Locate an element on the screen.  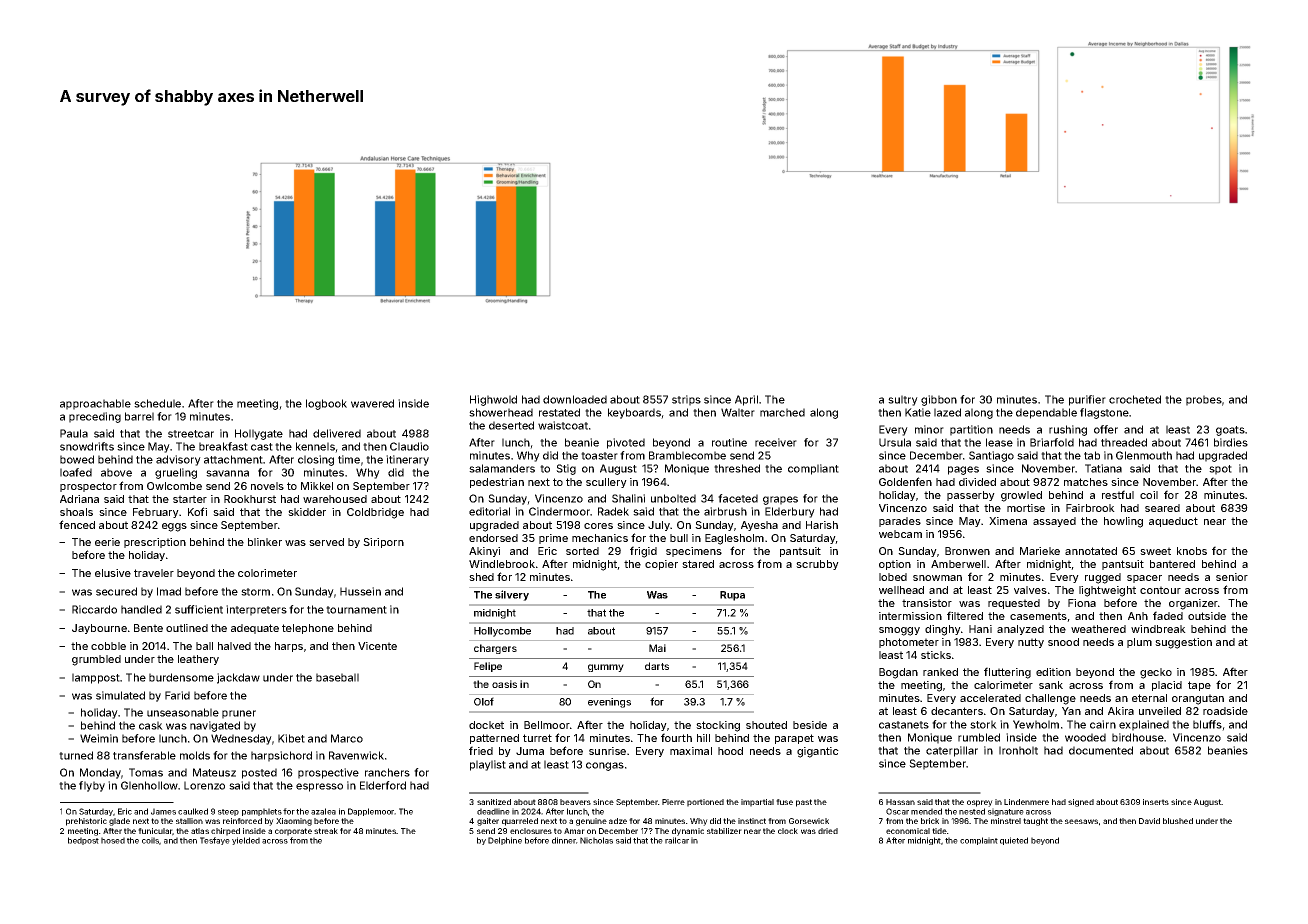
maximal is located at coordinates (691, 751).
